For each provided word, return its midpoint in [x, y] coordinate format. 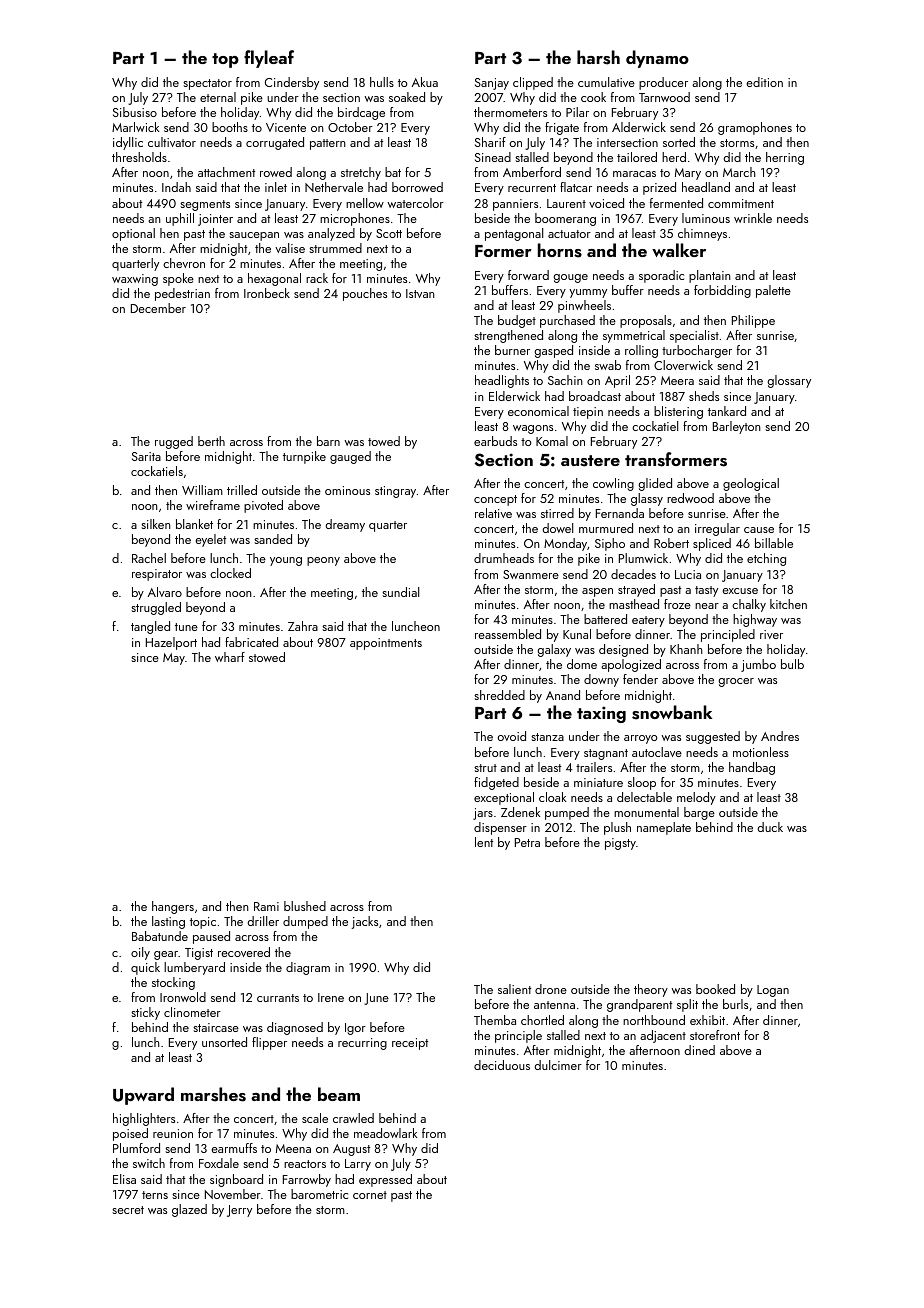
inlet [276, 187]
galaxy [554, 650]
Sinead [493, 157]
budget [517, 321]
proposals [646, 321]
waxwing [135, 280]
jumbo [758, 665]
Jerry [239, 1211]
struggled [156, 608]
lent [484, 842]
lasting [168, 922]
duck [770, 827]
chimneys [702, 234]
